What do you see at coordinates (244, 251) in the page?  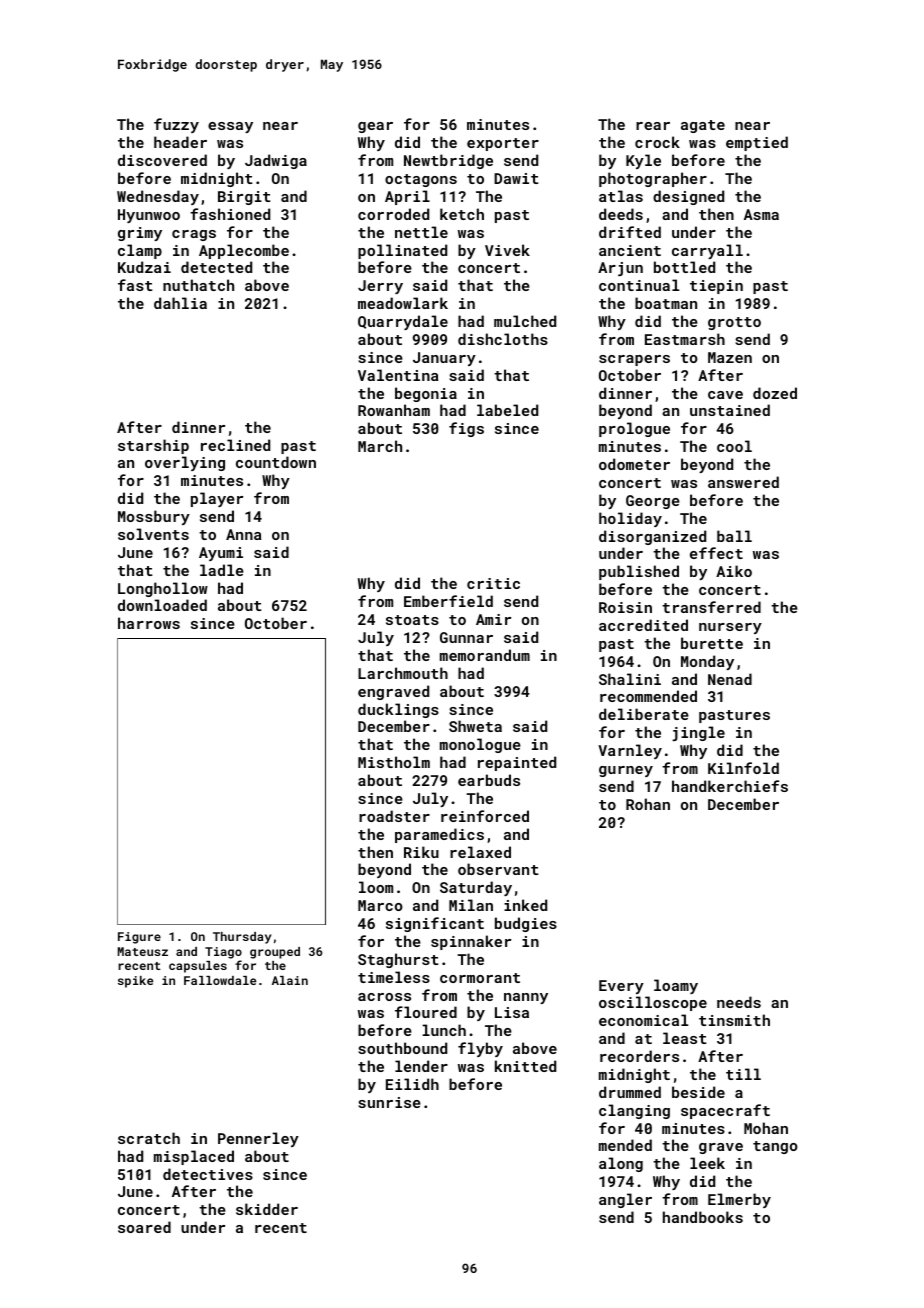 I see `Applecombe` at bounding box center [244, 251].
